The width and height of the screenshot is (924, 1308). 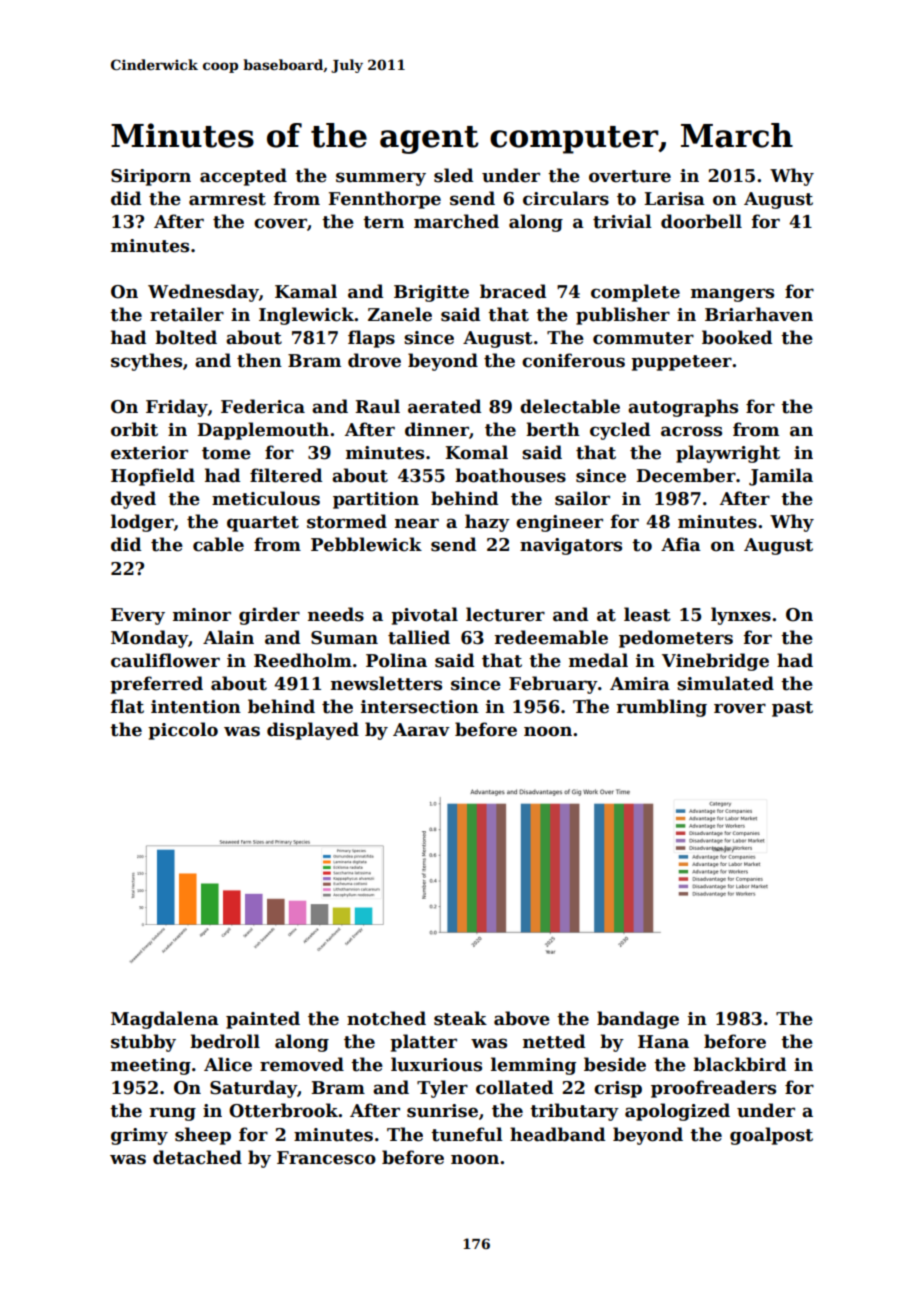 What do you see at coordinates (127, 706) in the screenshot?
I see `flat` at bounding box center [127, 706].
